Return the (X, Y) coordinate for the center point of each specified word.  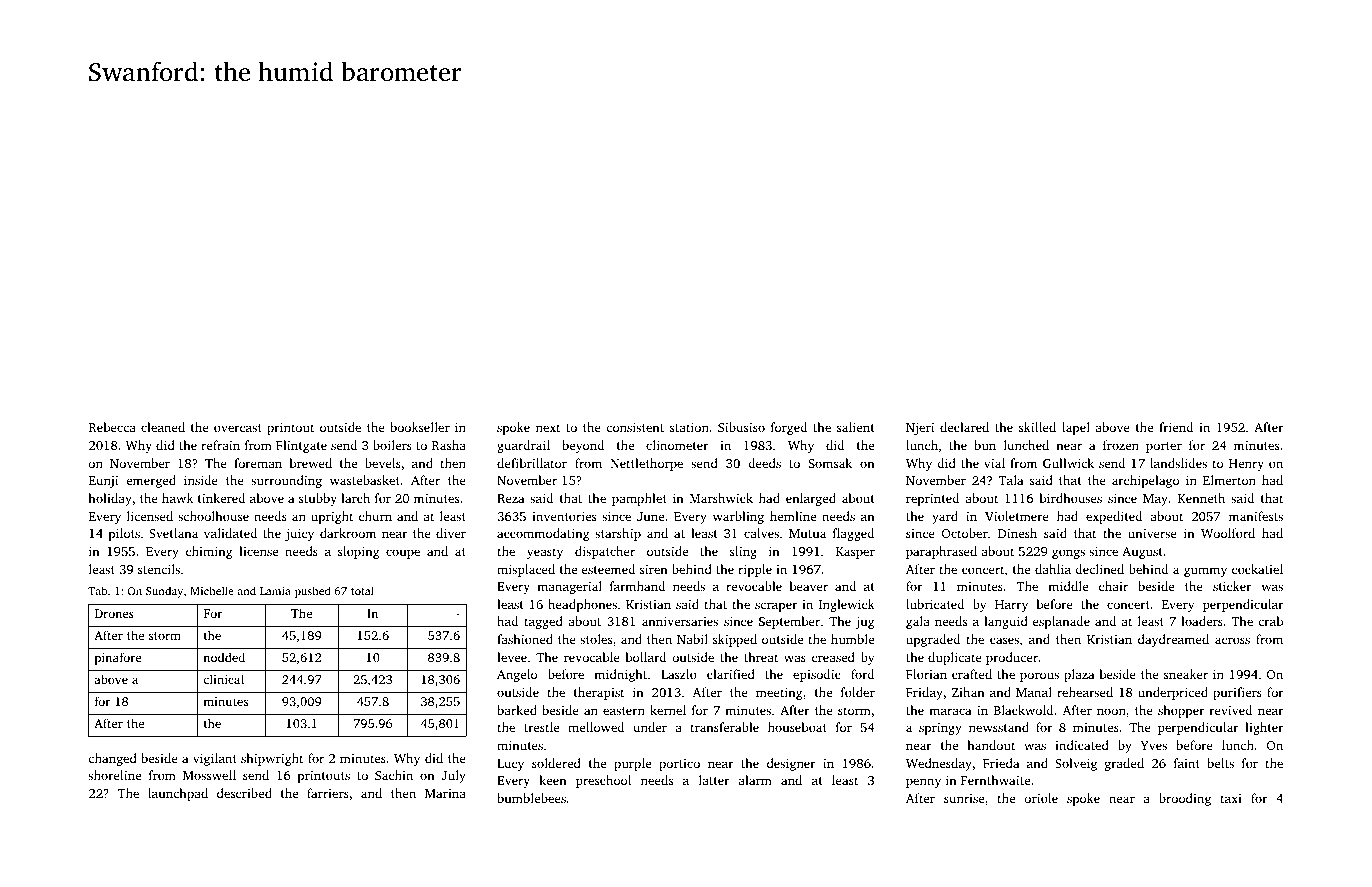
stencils (159, 569)
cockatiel (1257, 569)
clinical (223, 679)
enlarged (811, 499)
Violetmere (1017, 516)
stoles (596, 639)
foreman (258, 463)
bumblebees (531, 798)
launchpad (178, 794)
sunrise (964, 798)
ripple (755, 570)
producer (1012, 658)
